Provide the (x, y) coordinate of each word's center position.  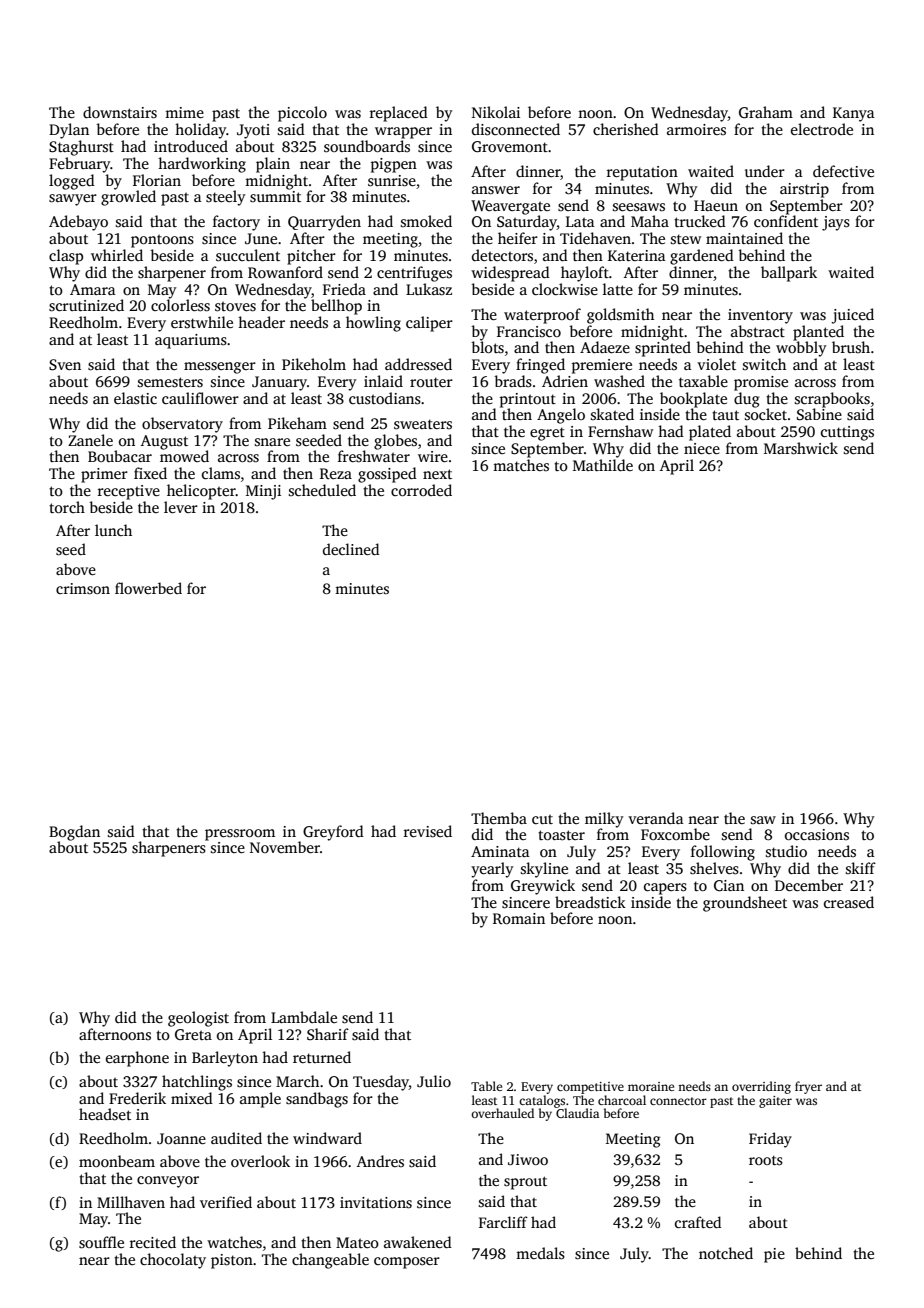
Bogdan (74, 833)
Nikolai (496, 112)
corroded (421, 490)
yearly (492, 870)
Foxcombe (675, 834)
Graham (766, 112)
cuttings (847, 433)
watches (234, 1242)
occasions (817, 835)
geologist (198, 1019)
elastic (135, 398)
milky (604, 820)
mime (184, 112)
